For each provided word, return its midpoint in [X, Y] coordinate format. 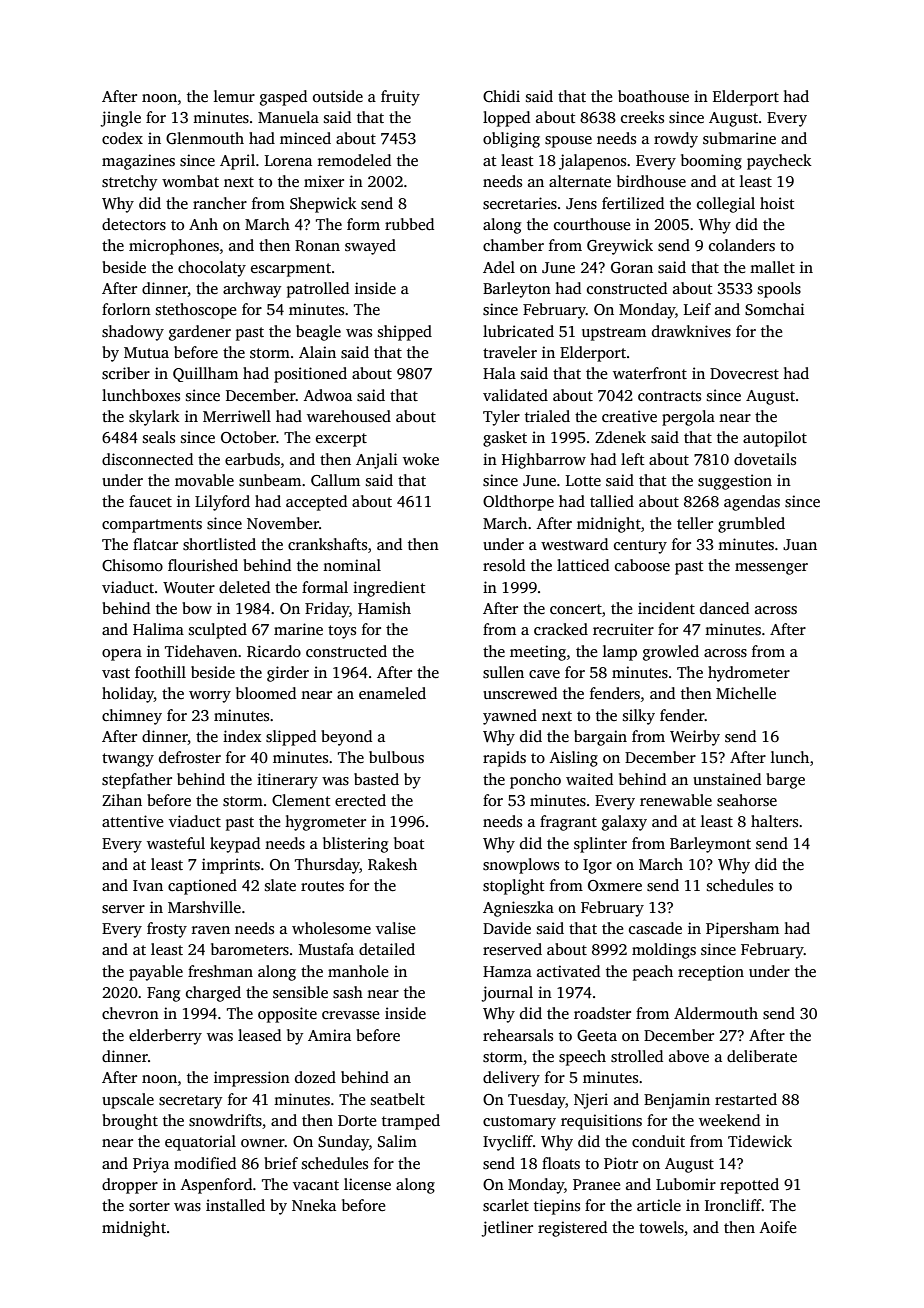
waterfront [650, 373]
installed [235, 1205]
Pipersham [742, 930]
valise [395, 928]
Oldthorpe [518, 503]
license [367, 1184]
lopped [506, 119]
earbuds [252, 459]
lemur [234, 96]
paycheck [779, 162]
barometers [250, 949]
